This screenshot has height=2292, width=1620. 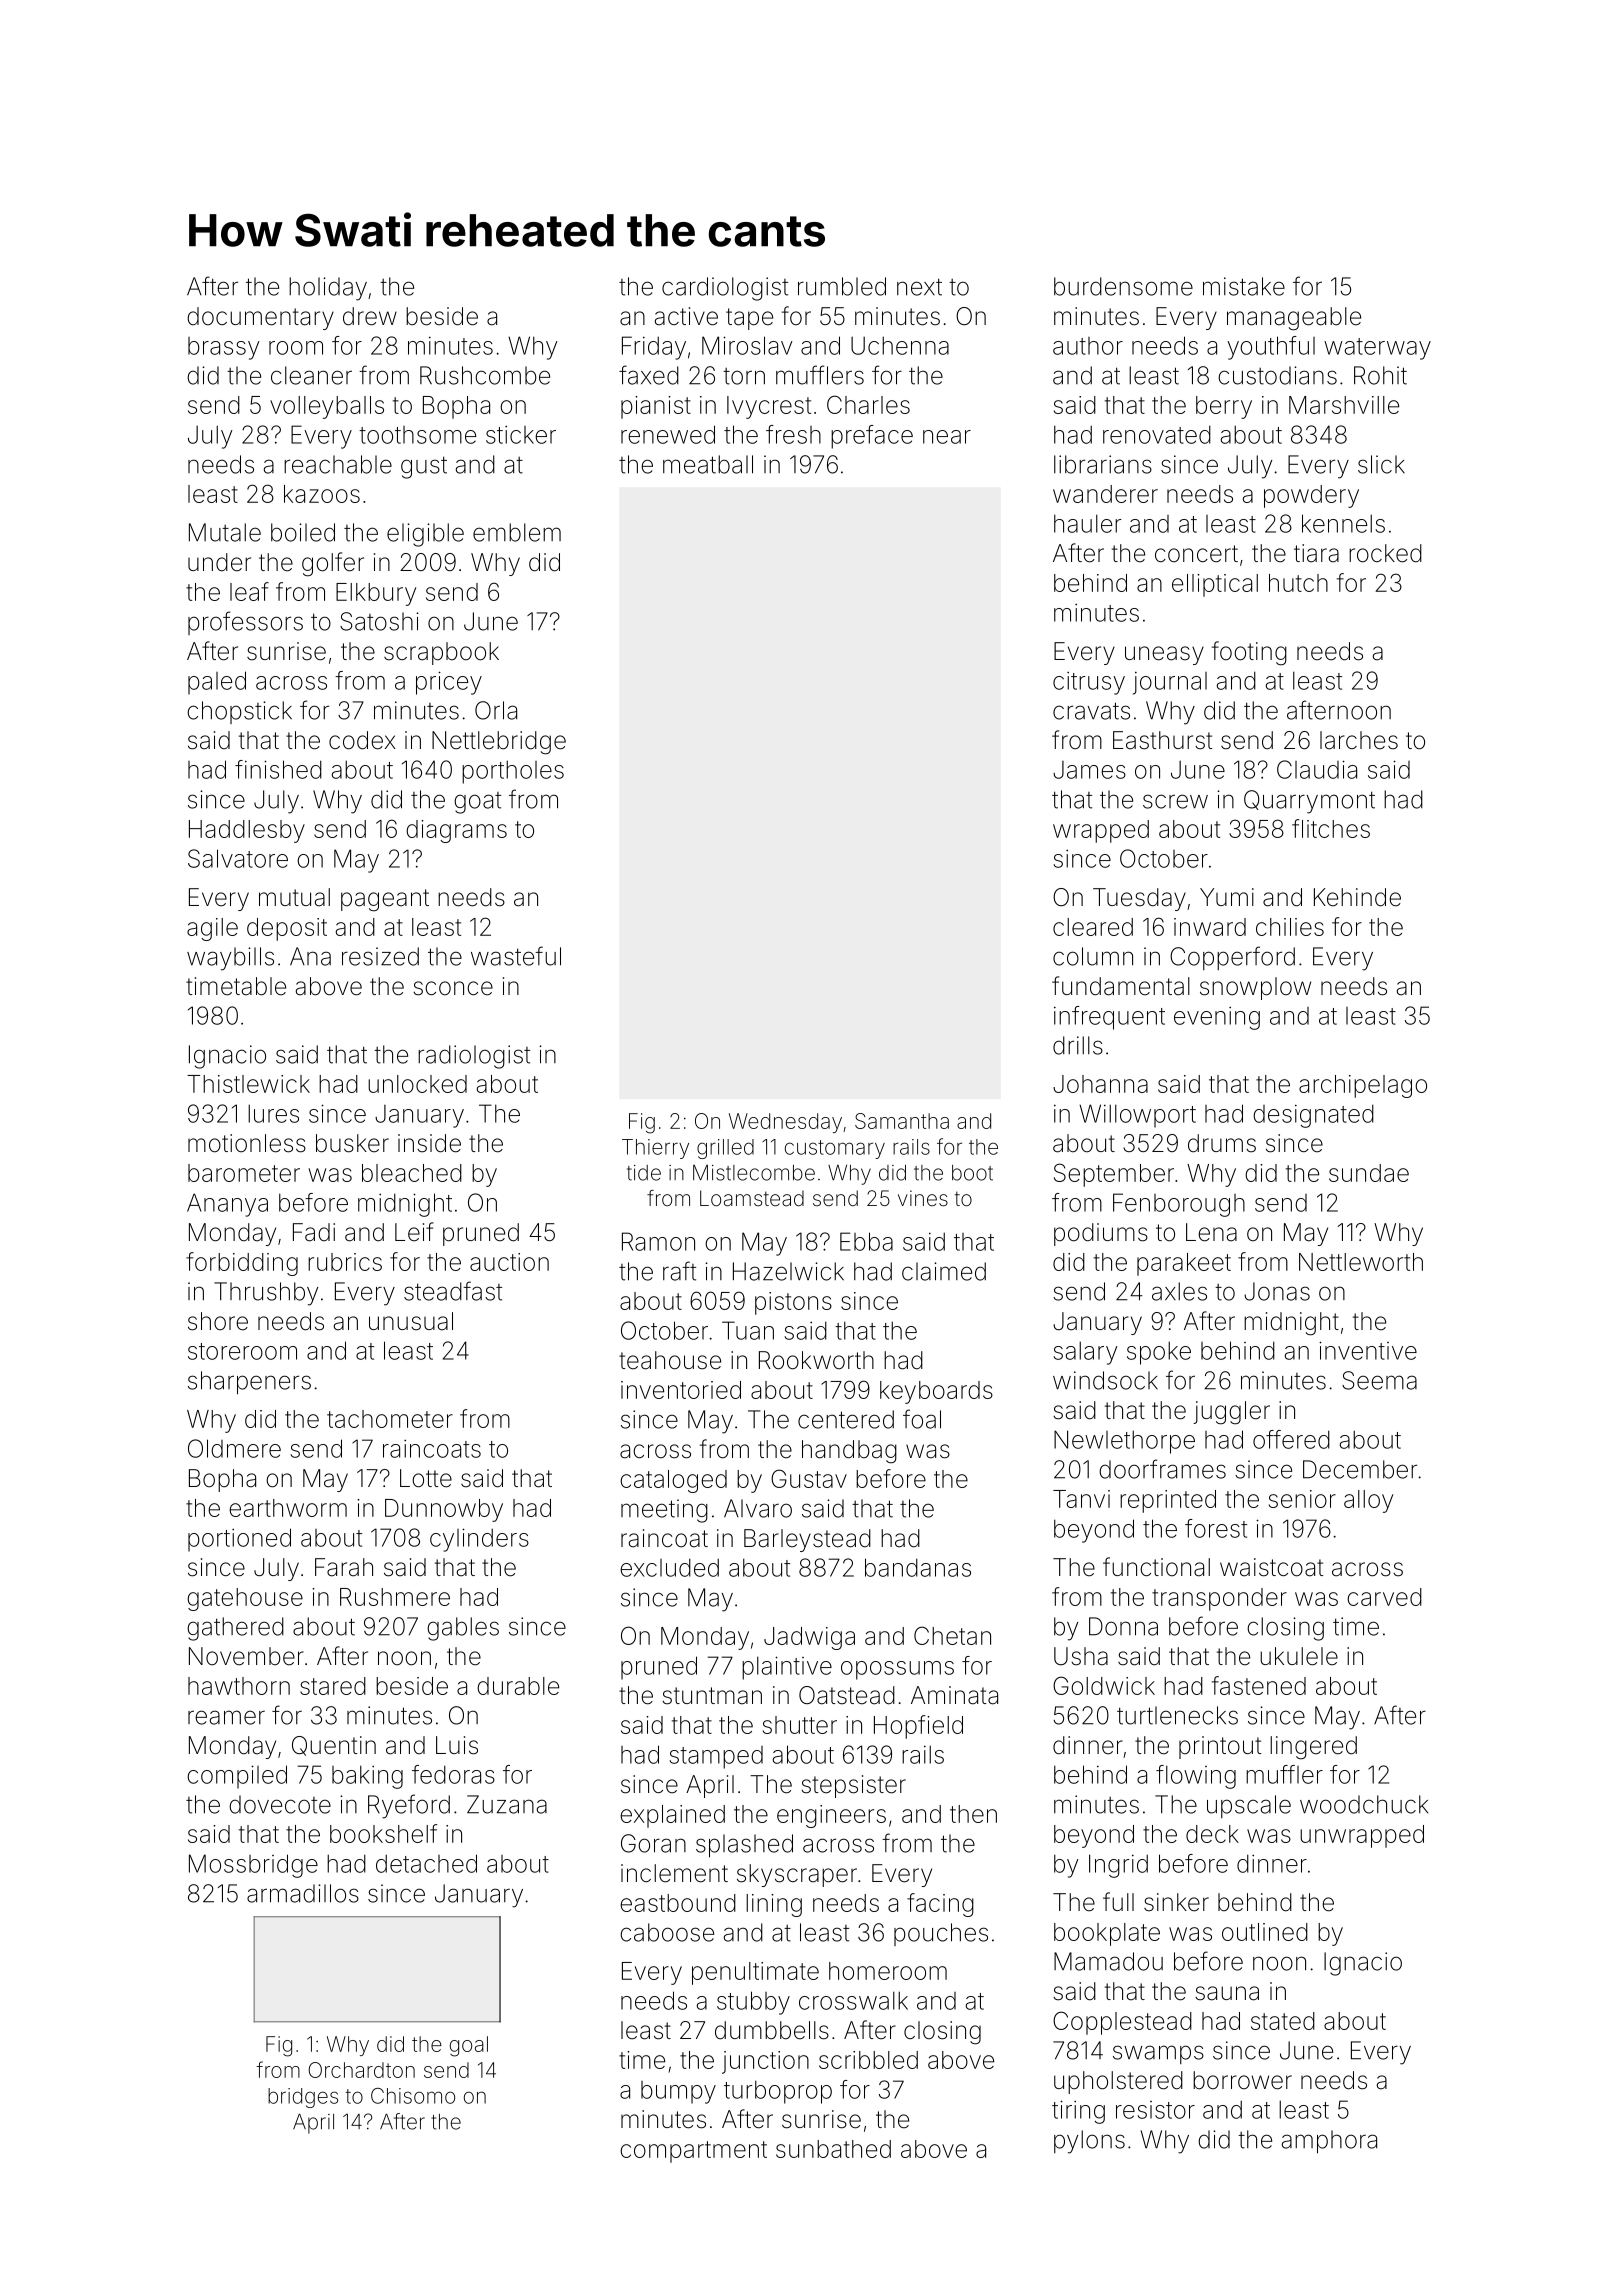 What do you see at coordinates (1361, 1262) in the screenshot?
I see `Nettleworth` at bounding box center [1361, 1262].
